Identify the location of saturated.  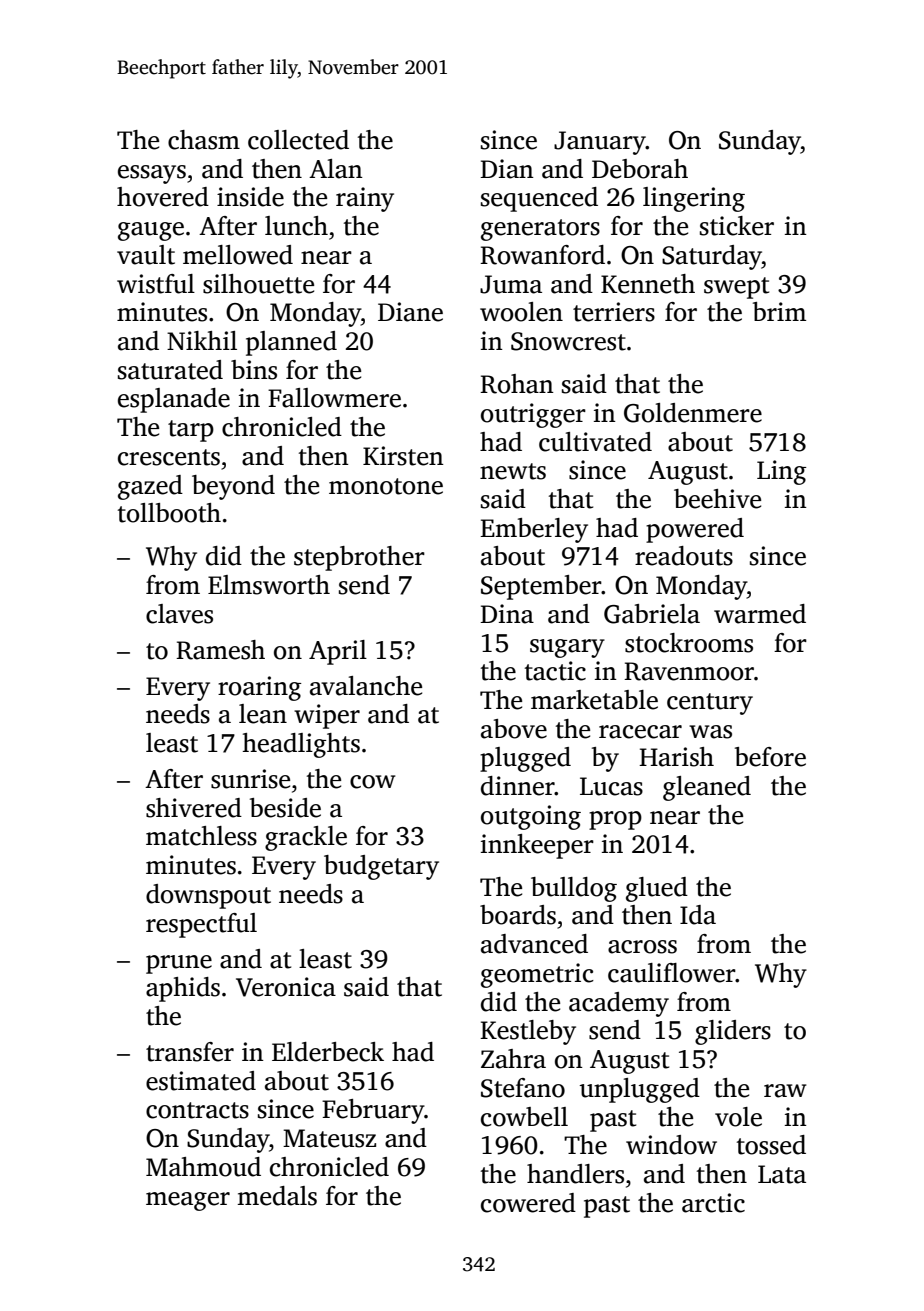
(170, 370).
